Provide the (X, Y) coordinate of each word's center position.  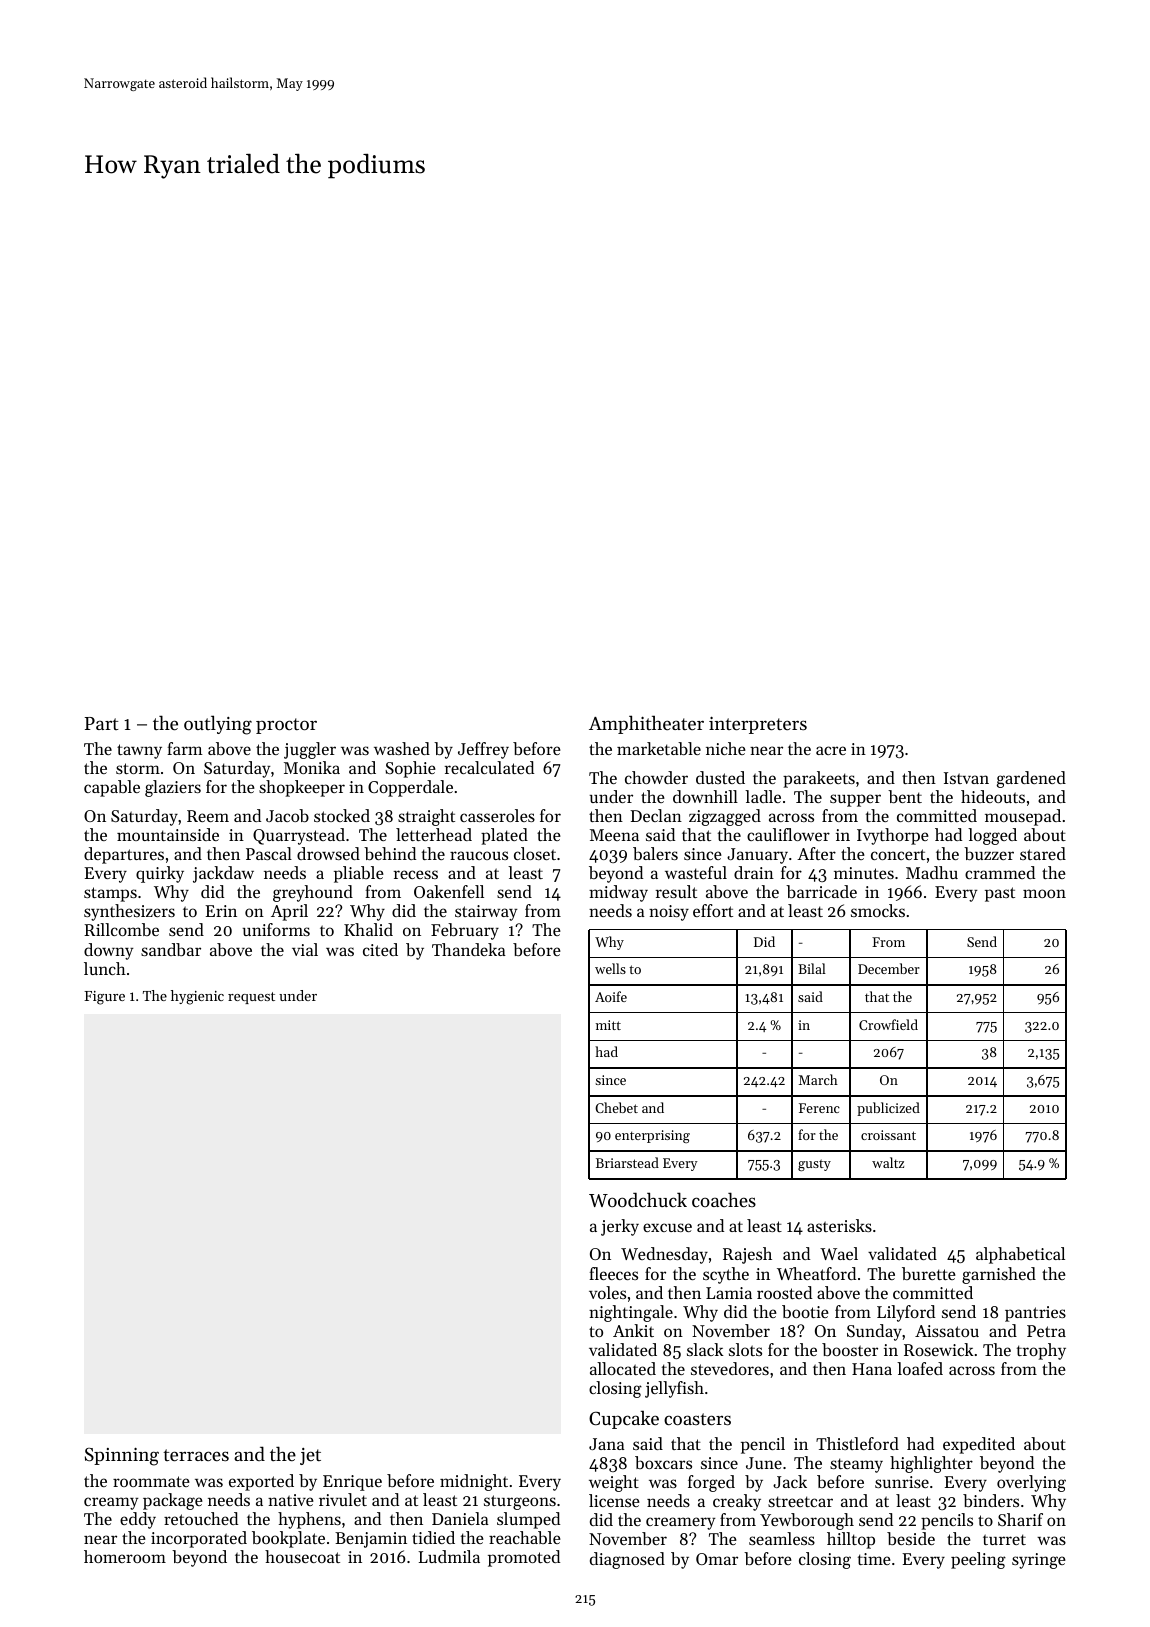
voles (607, 1292)
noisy (669, 913)
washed (402, 748)
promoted (524, 1558)
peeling (978, 1560)
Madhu (932, 872)
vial (305, 949)
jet (310, 1456)
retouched (201, 1518)
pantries (1035, 1314)
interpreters (758, 725)
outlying (218, 725)
